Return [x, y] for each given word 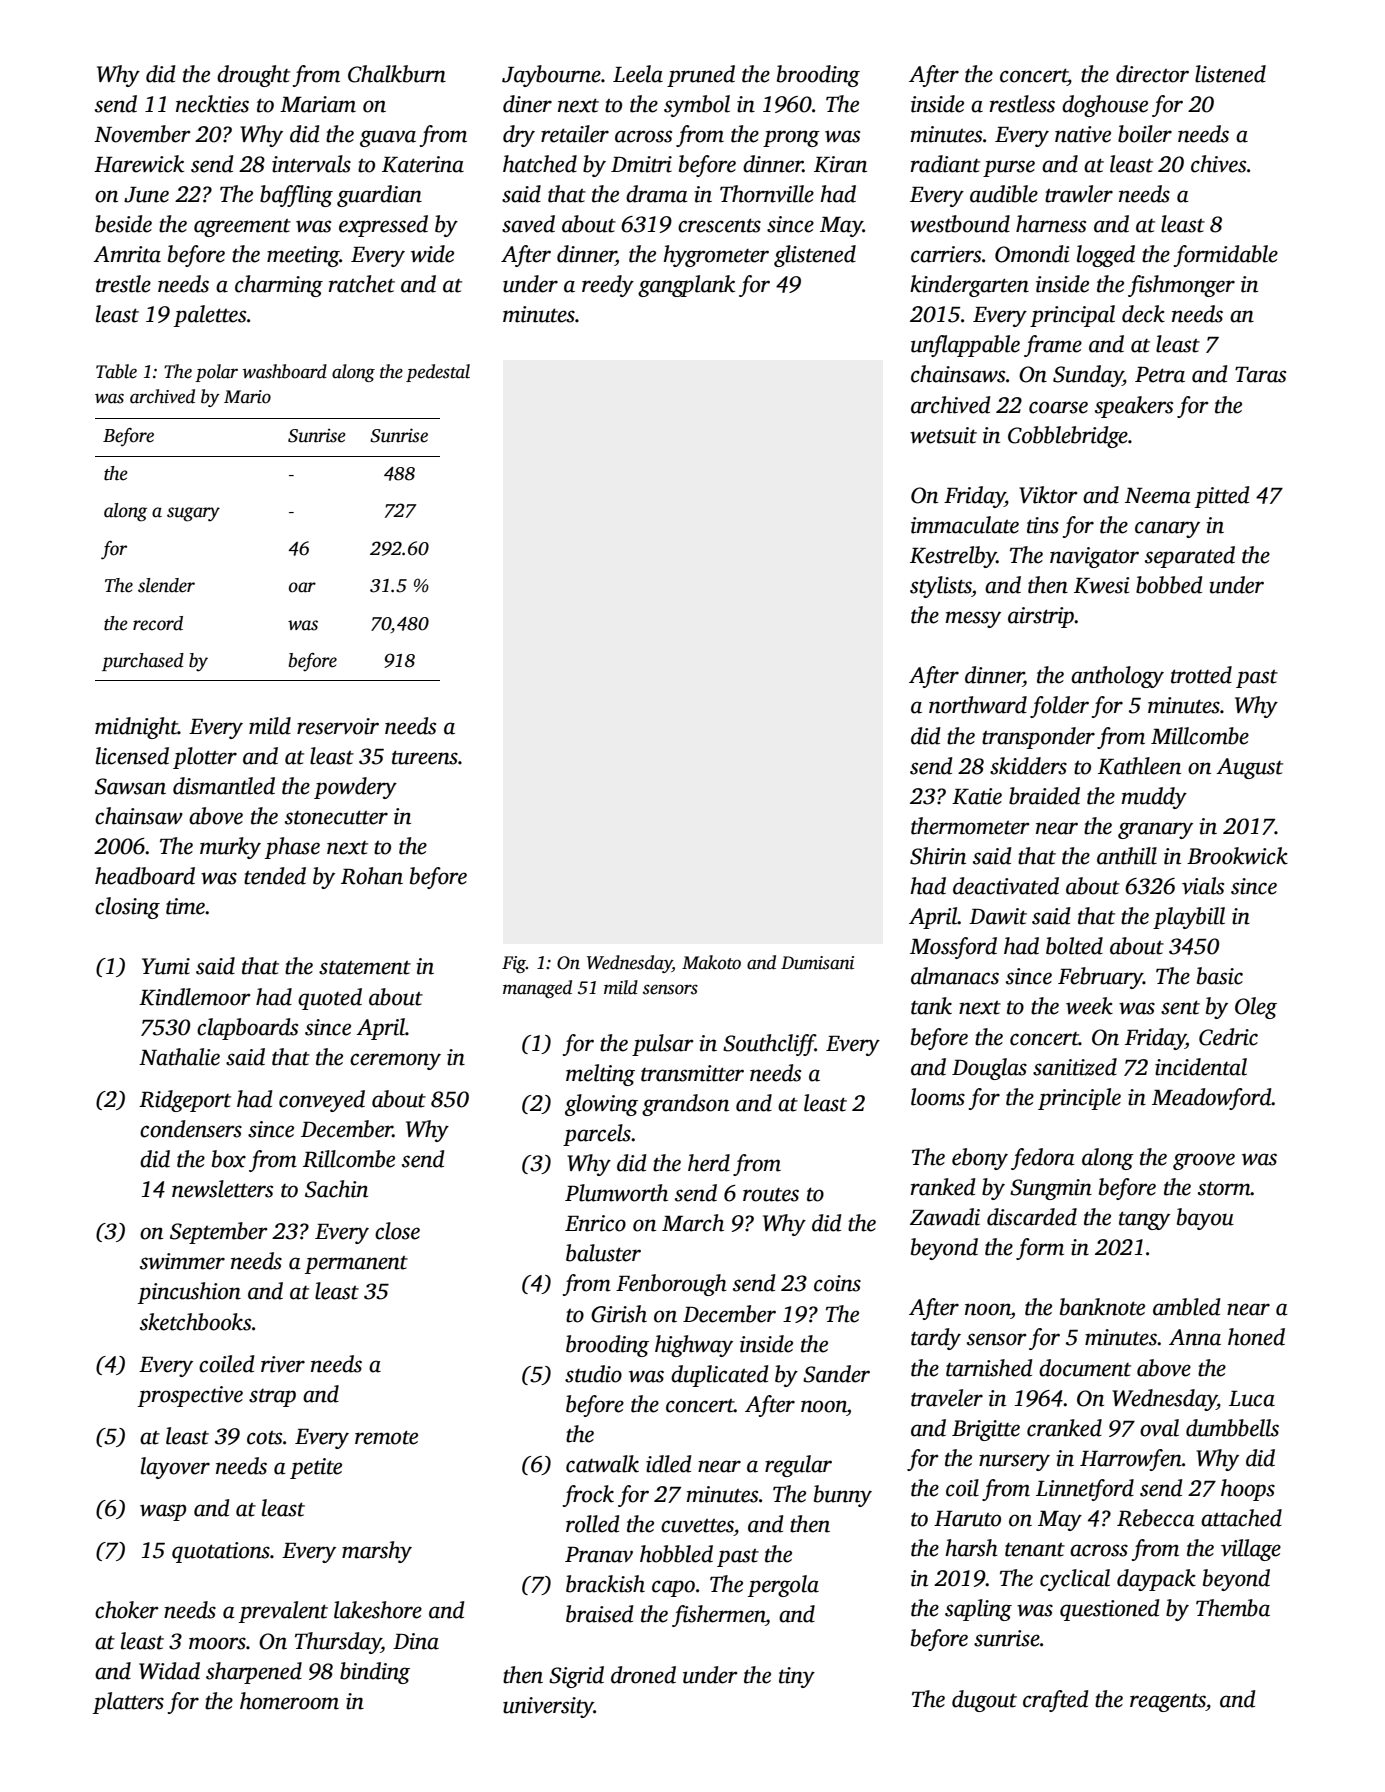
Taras [1260, 375]
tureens [425, 757]
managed [537, 989]
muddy [1154, 798]
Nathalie [179, 1057]
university [548, 1707]
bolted [1074, 946]
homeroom [289, 1701]
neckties [212, 104]
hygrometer [716, 256]
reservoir [338, 726]
